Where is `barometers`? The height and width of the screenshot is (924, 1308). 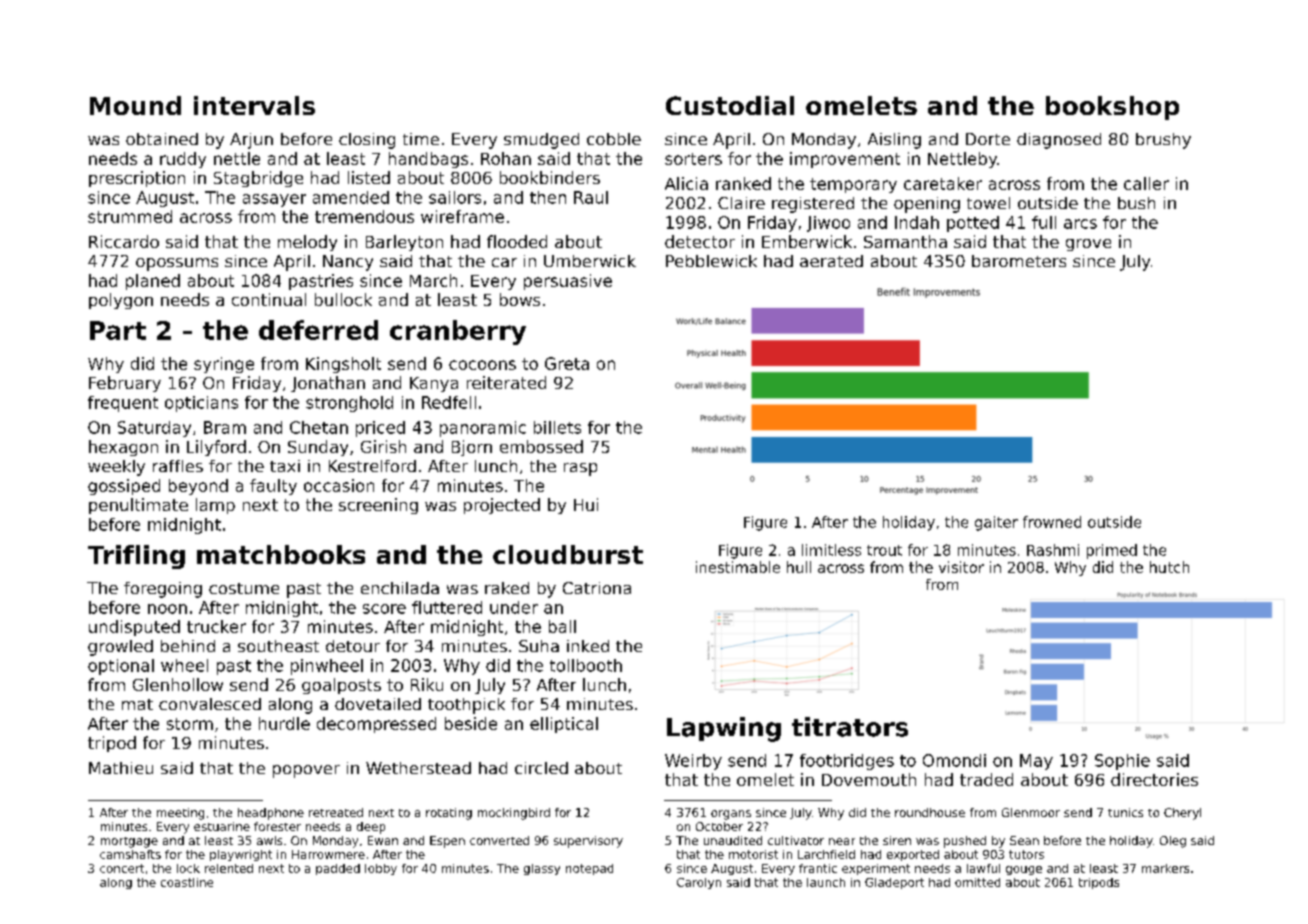 barometers is located at coordinates (1019, 261).
